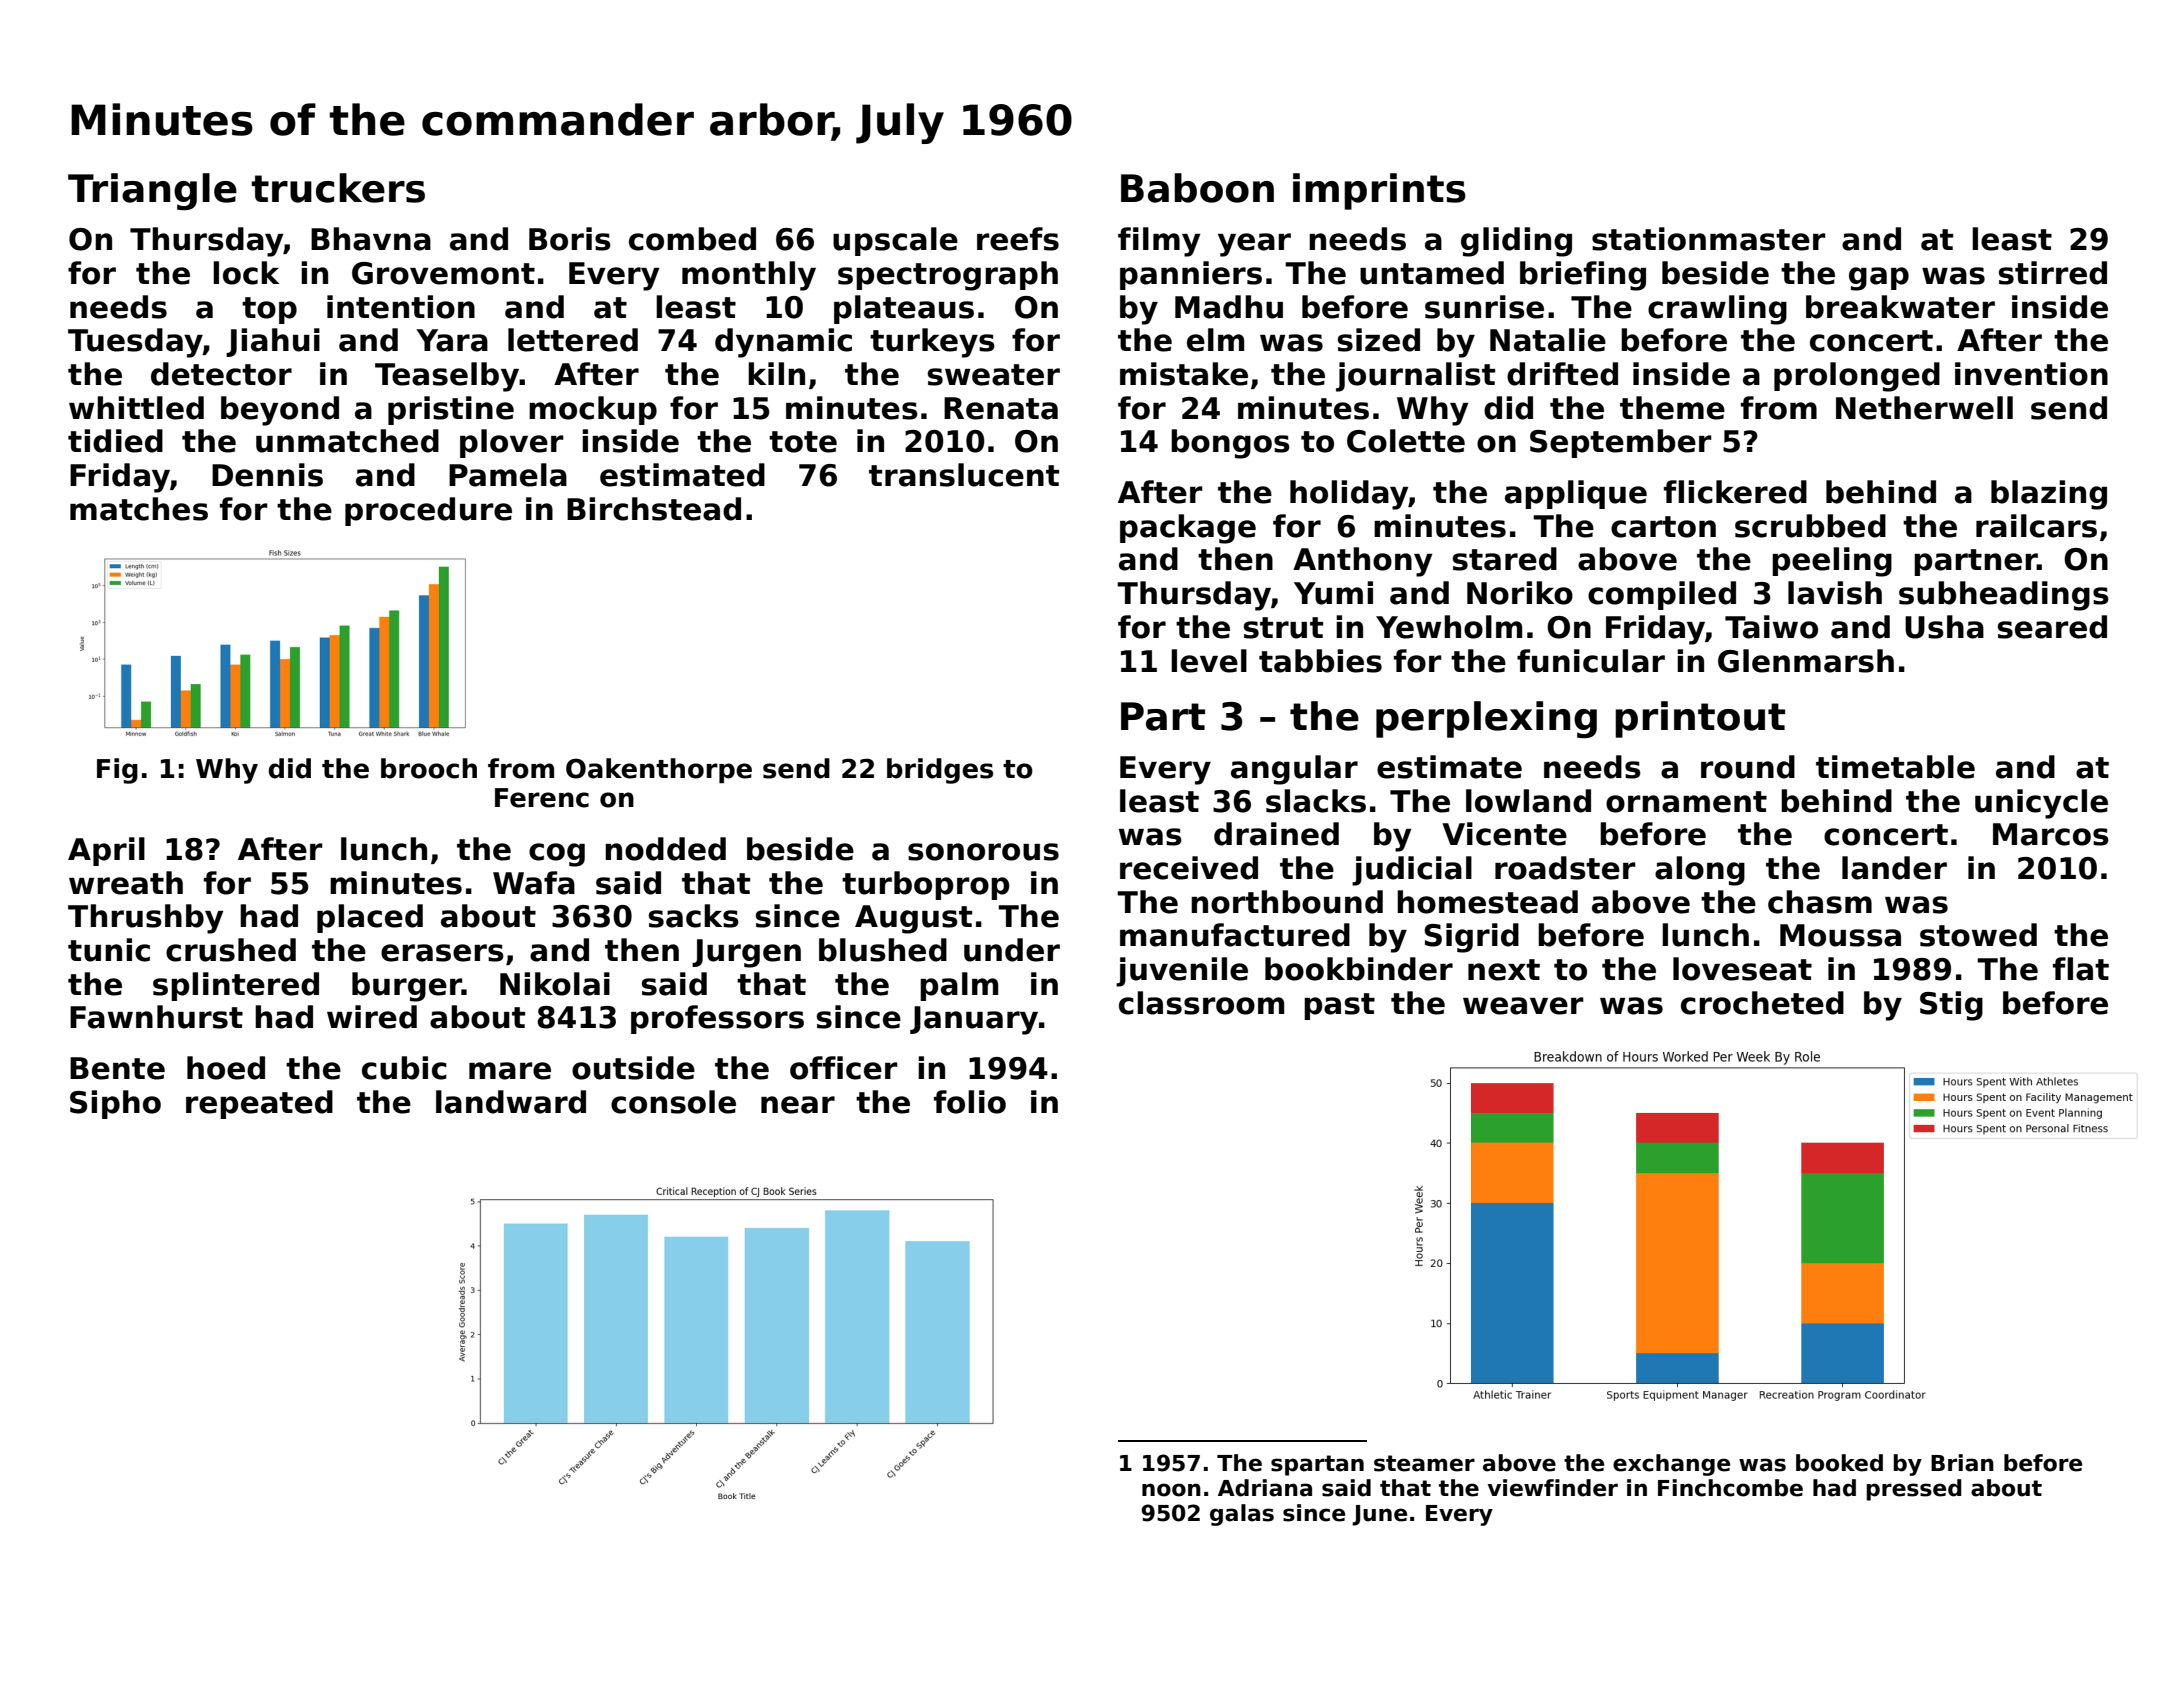 The height and width of the screenshot is (1683, 2178). I want to click on steamer, so click(1424, 1463).
